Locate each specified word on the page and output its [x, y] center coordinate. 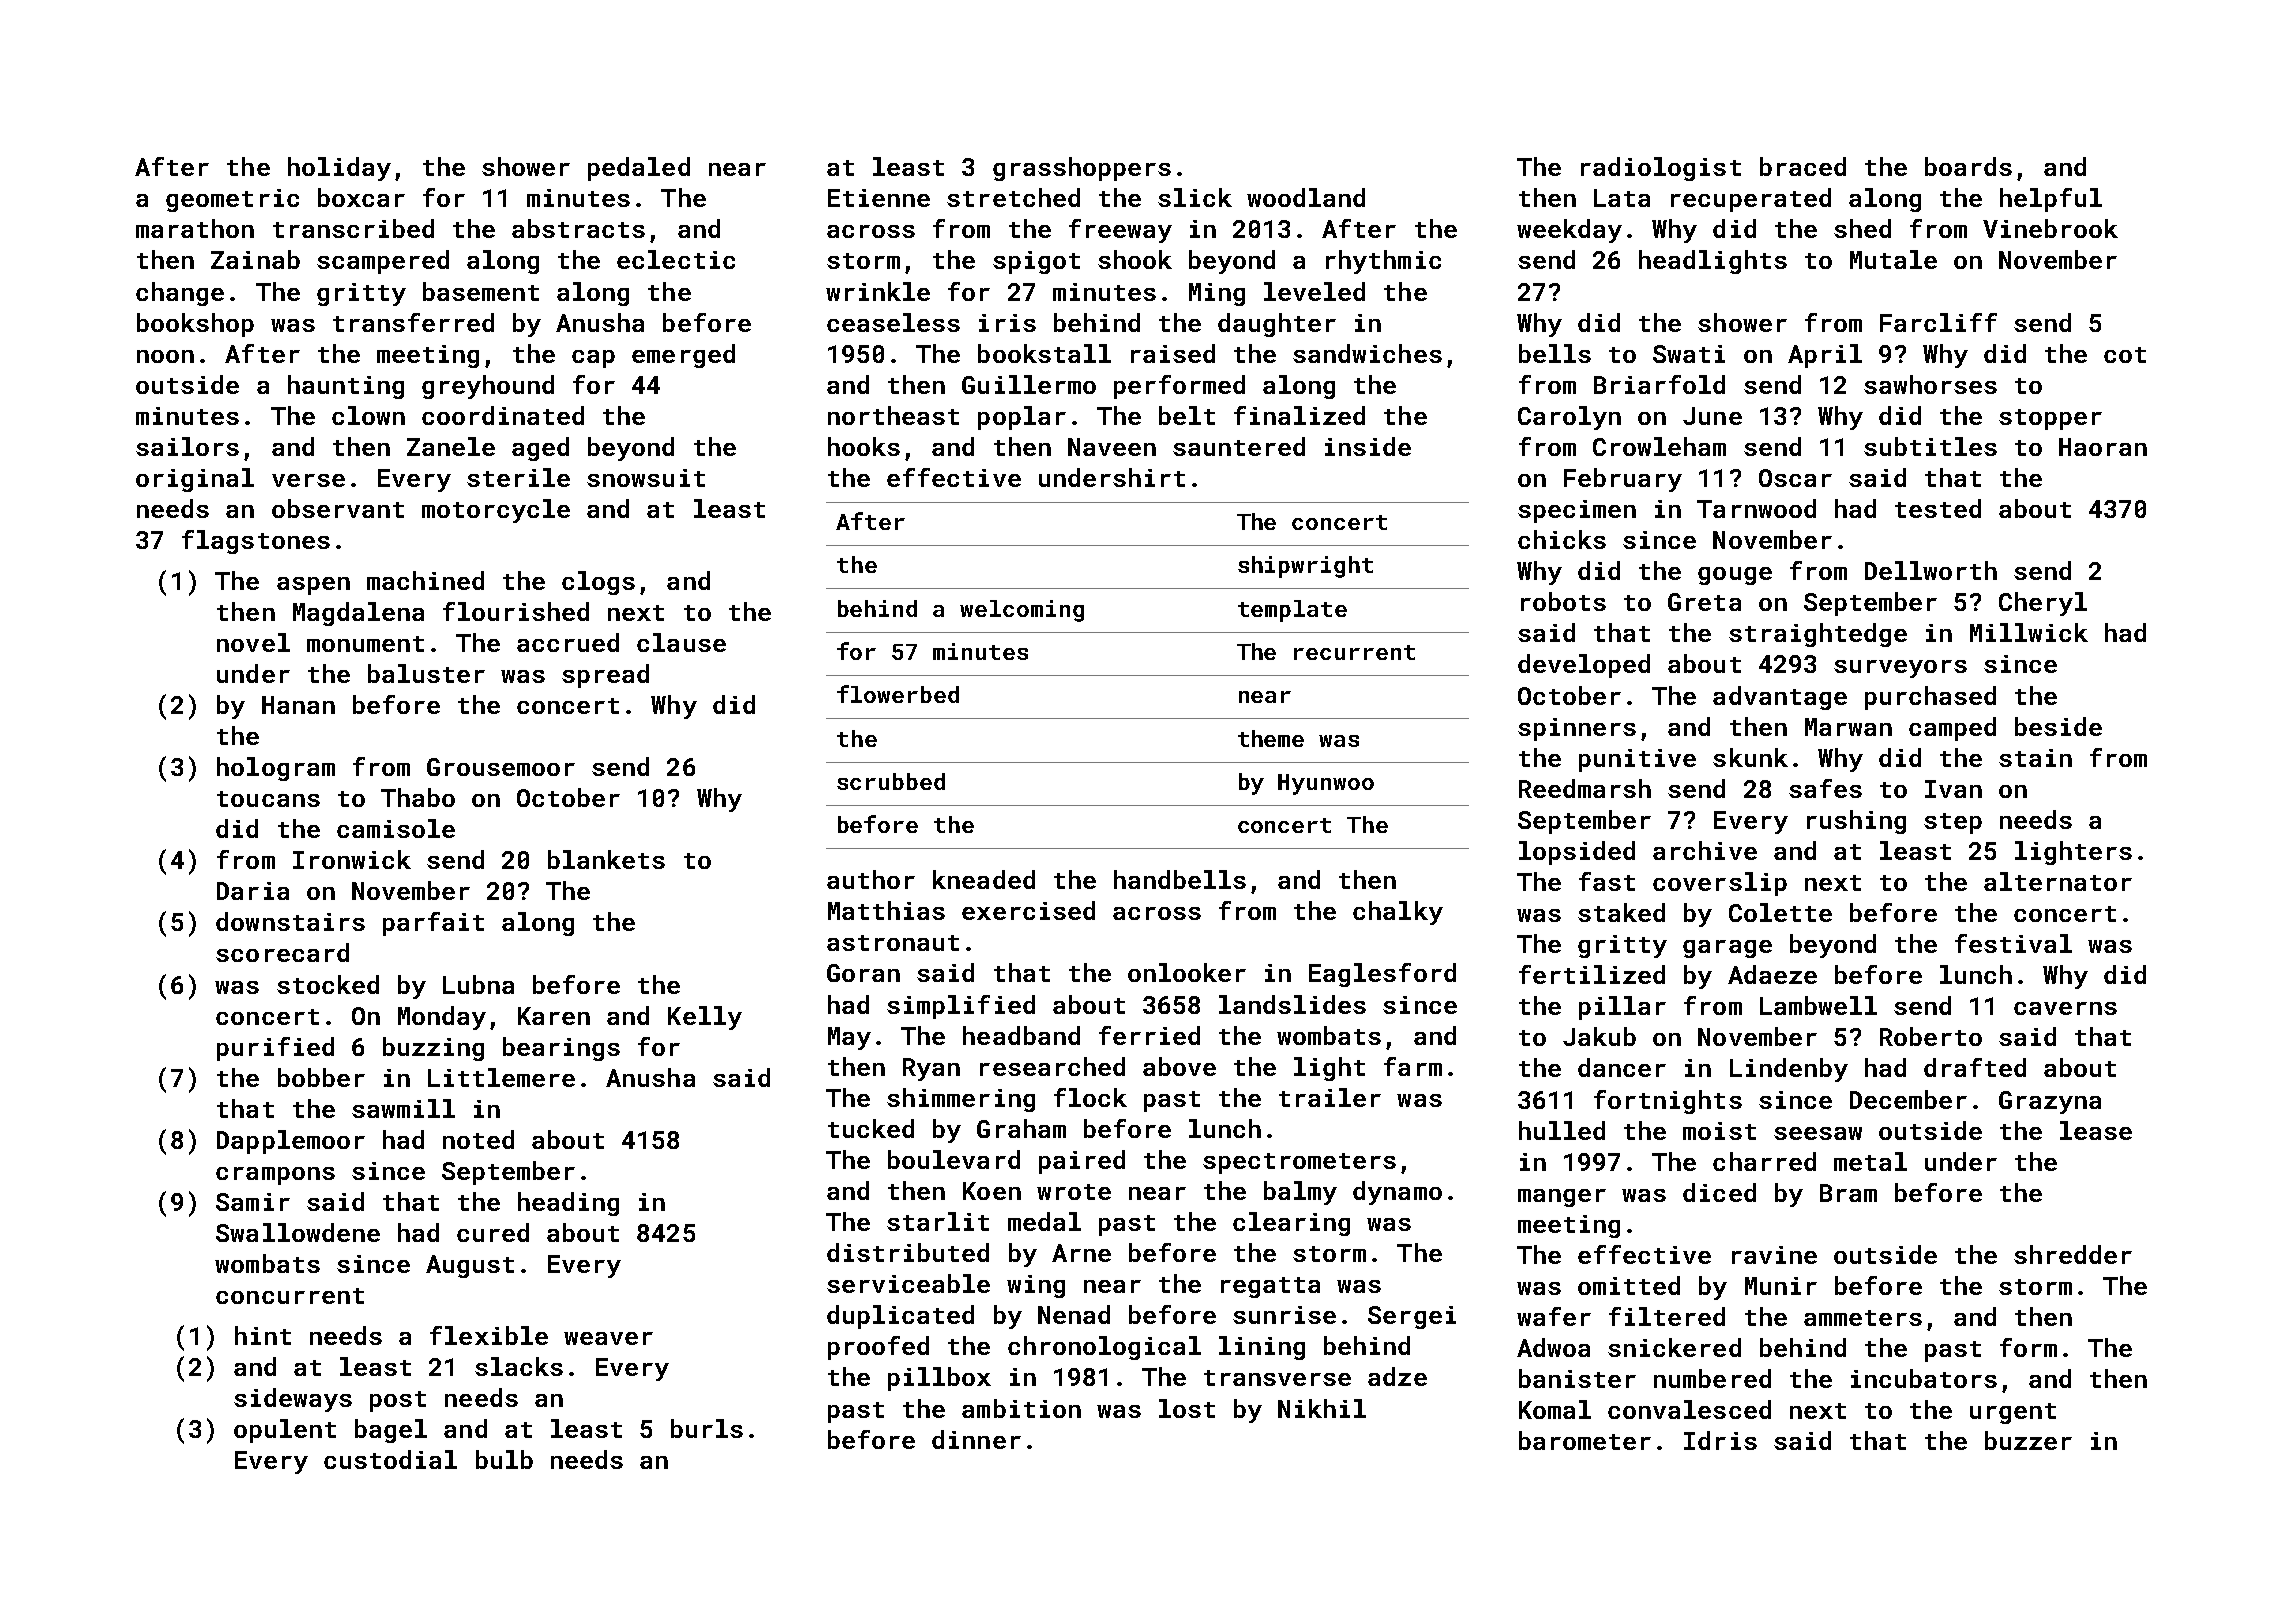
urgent [2013, 1413]
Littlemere [501, 1077]
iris [1007, 323]
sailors [187, 446]
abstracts [578, 228]
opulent [285, 1431]
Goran [863, 973]
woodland [1306, 197]
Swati [1689, 354]
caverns [2065, 1008]
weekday [1569, 231]
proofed [878, 1348]
